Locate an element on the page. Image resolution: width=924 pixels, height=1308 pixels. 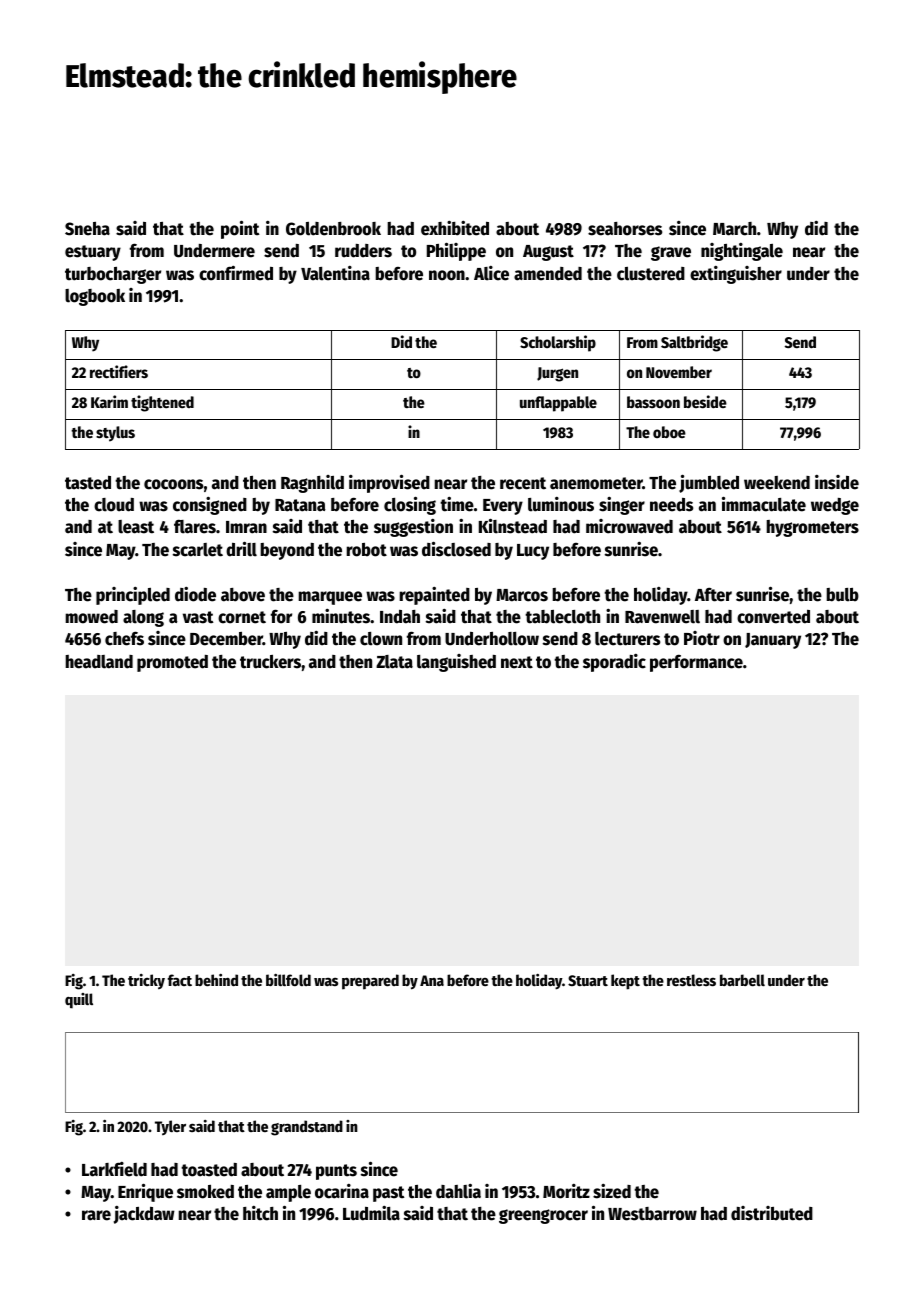
weekend is located at coordinates (777, 483).
